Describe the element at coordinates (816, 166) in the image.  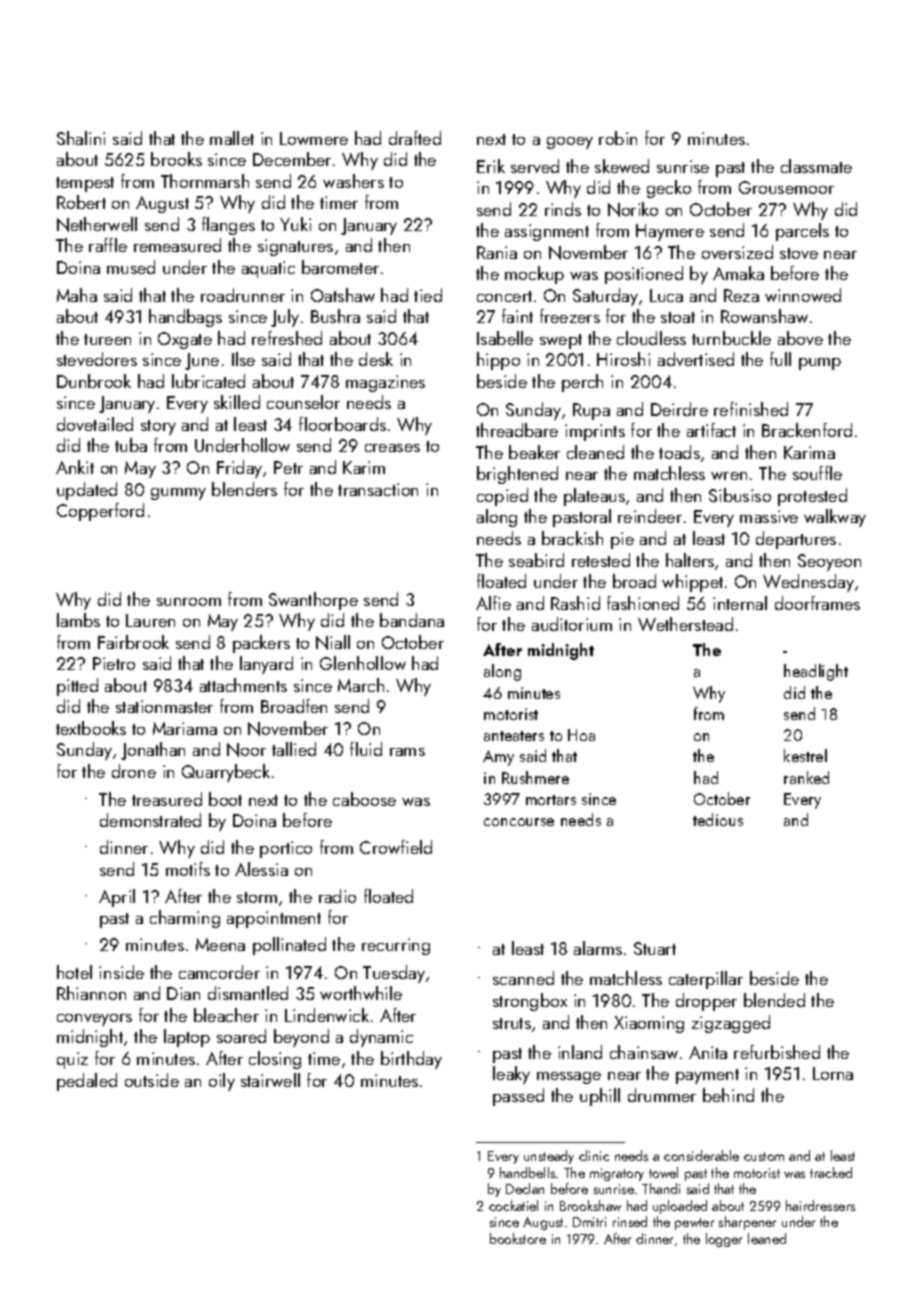
I see `classmate` at that location.
